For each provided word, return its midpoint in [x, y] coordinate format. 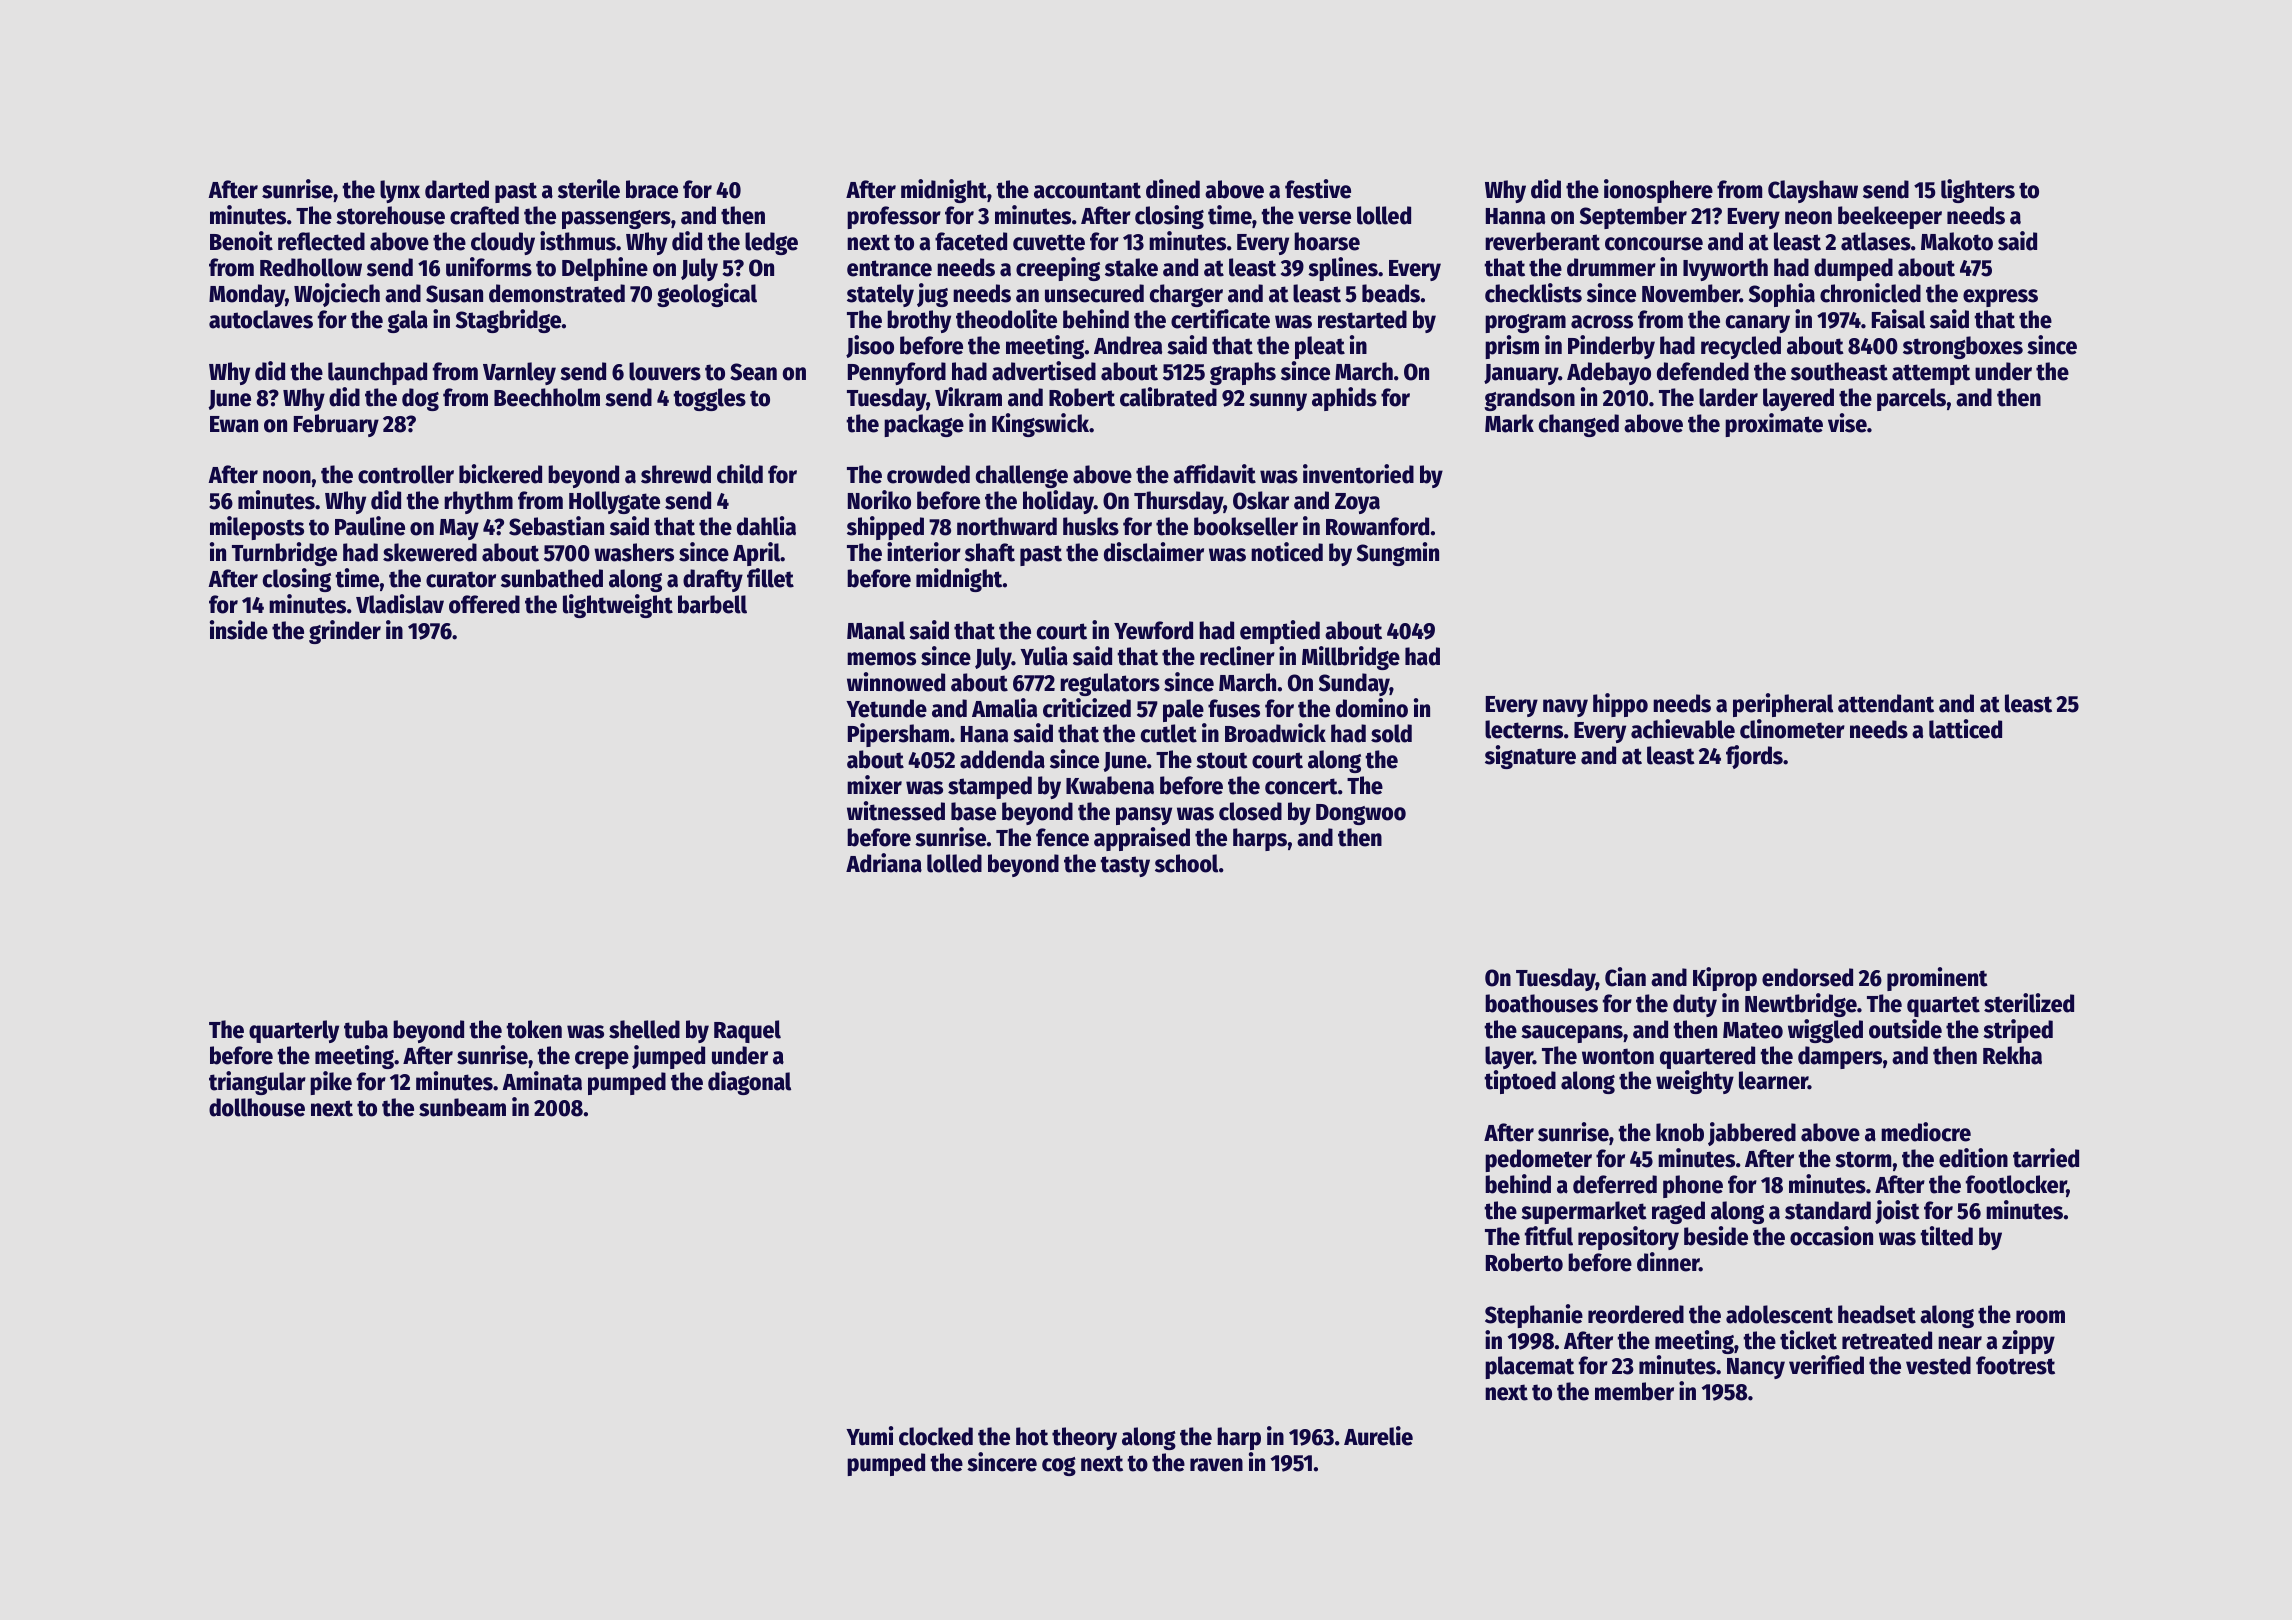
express [2000, 298]
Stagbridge [508, 321]
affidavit [1214, 474]
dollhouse [257, 1107]
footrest [2015, 1365]
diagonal [749, 1083]
